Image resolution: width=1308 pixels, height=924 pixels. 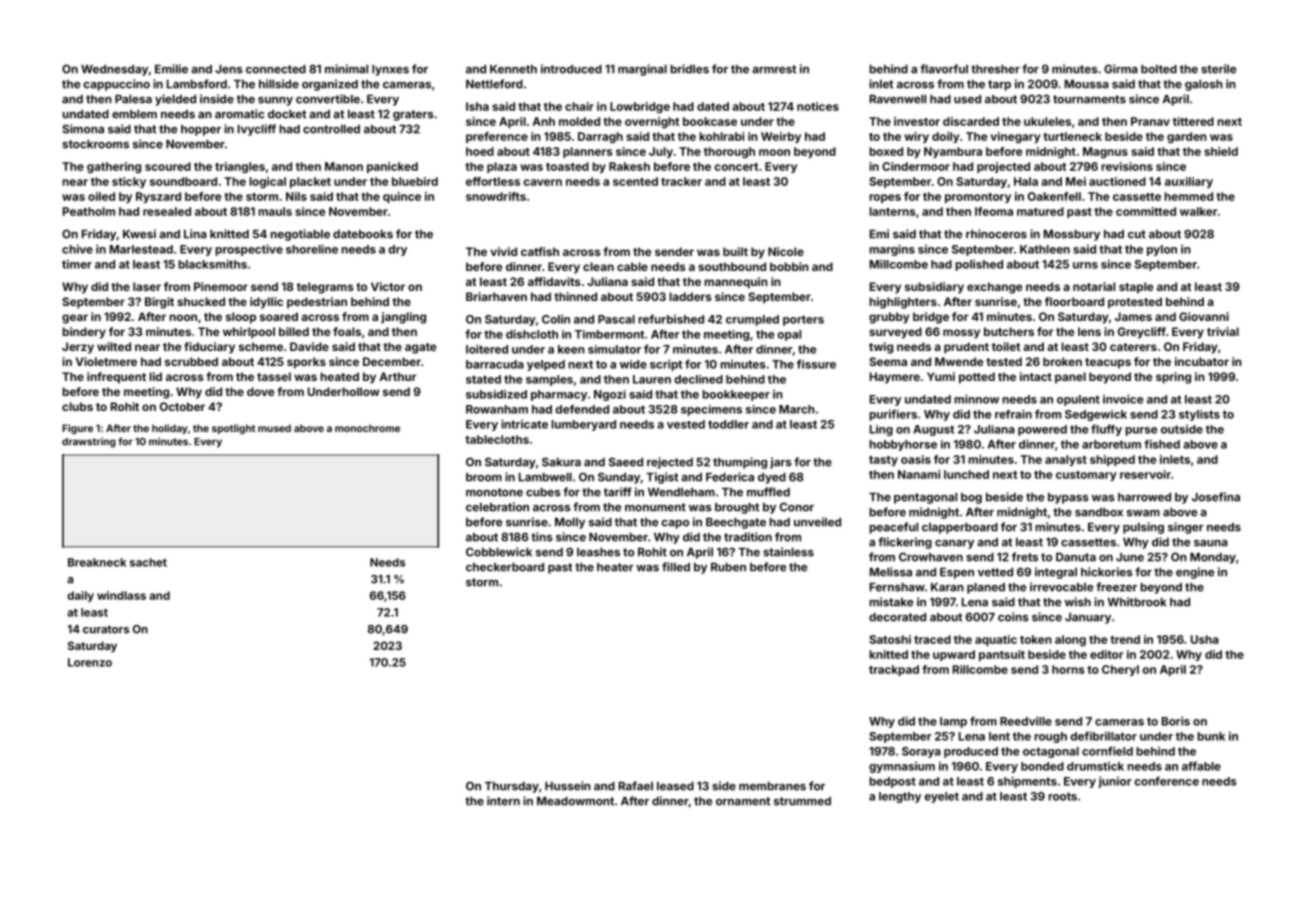 What do you see at coordinates (789, 266) in the screenshot?
I see `bobbin` at bounding box center [789, 266].
